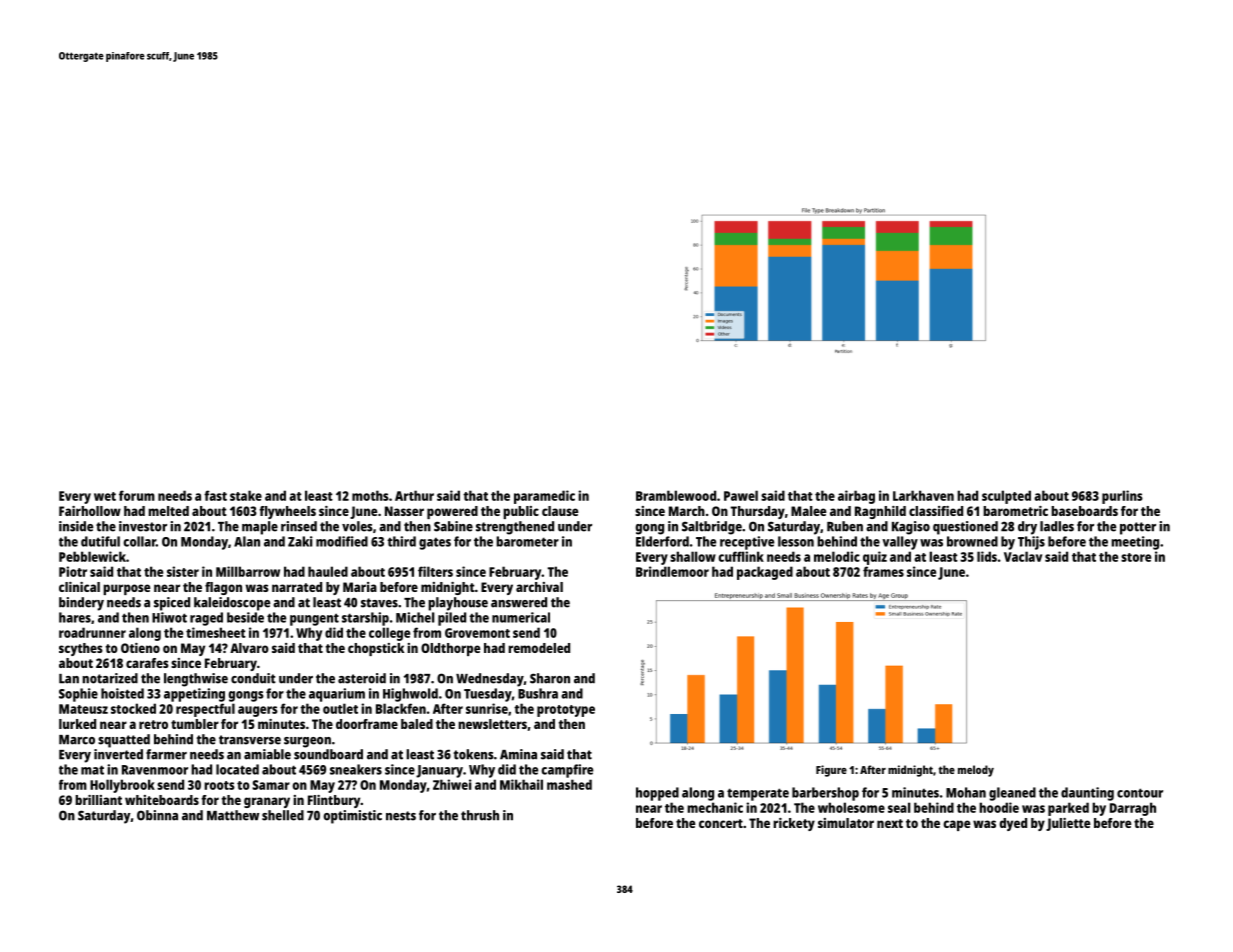 This screenshot has width=1233, height=952. I want to click on Figure, so click(831, 771).
